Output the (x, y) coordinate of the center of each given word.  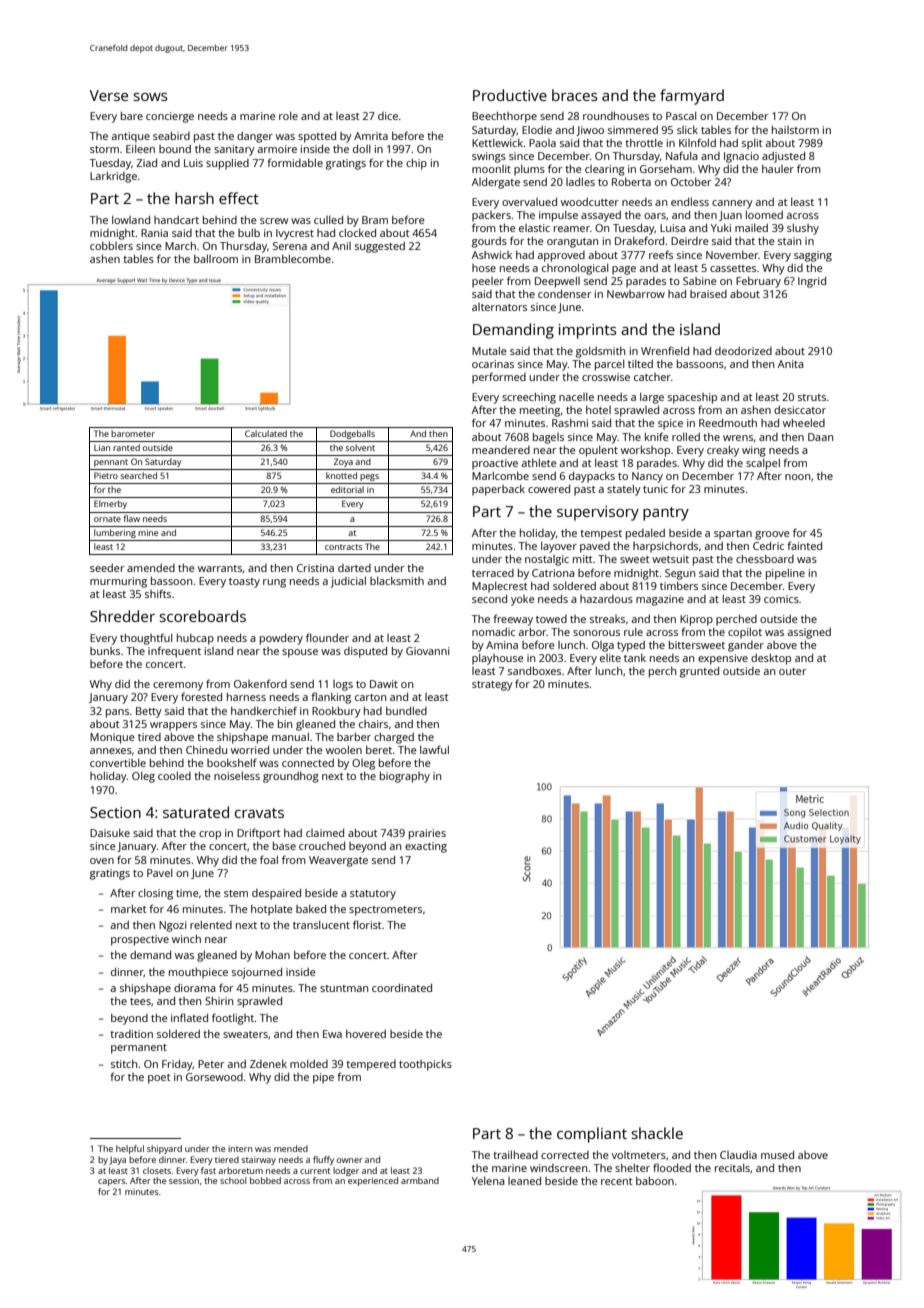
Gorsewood (214, 1077)
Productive (510, 95)
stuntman (344, 988)
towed (551, 619)
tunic (655, 489)
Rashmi (570, 423)
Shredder (122, 616)
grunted (699, 672)
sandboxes (534, 671)
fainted (804, 545)
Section (115, 812)
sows (150, 97)
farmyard (692, 97)
